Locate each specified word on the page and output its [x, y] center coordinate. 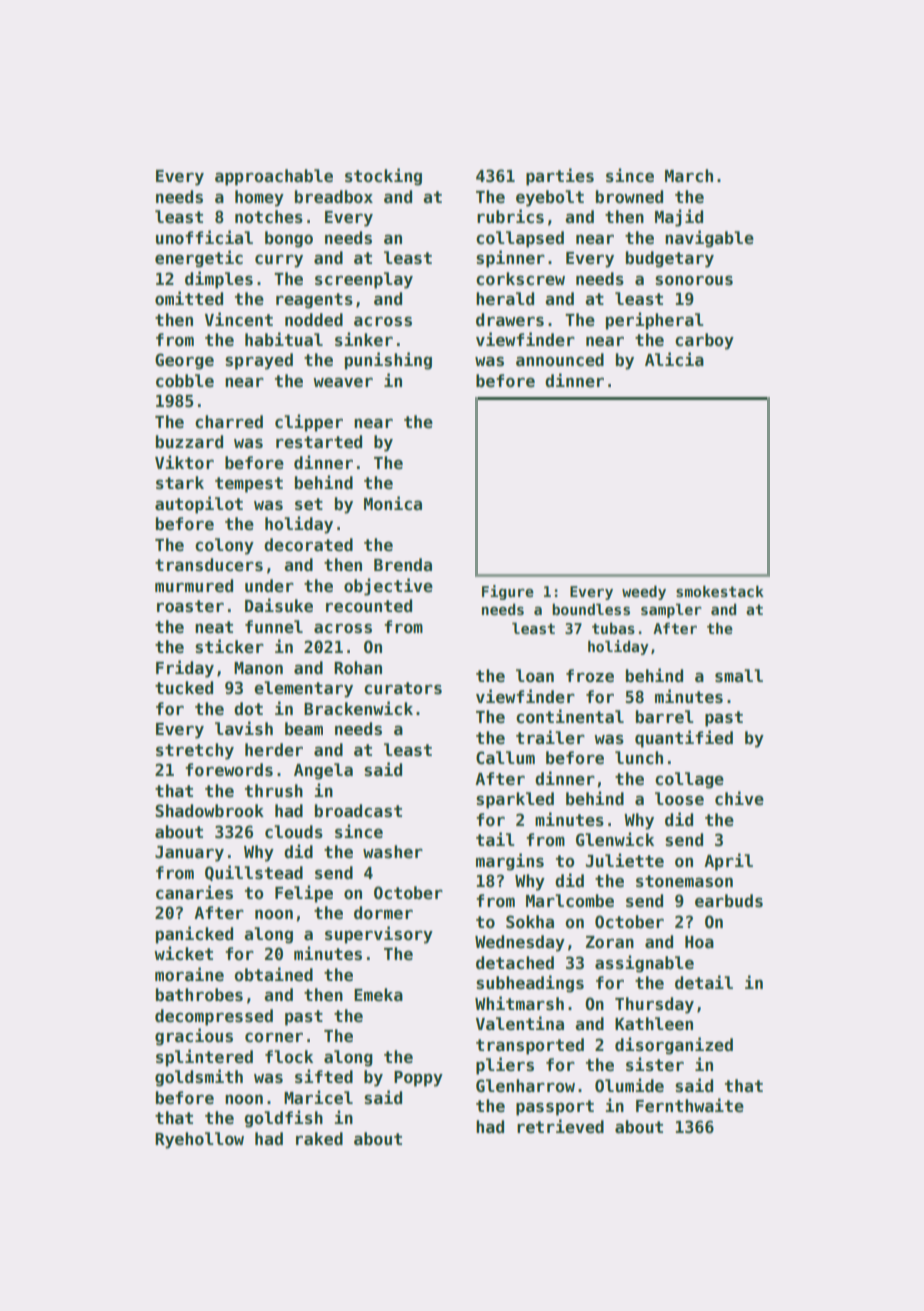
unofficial [204, 237]
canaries [194, 892]
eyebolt [550, 198]
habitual [284, 339]
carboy [704, 341]
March [689, 176]
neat [214, 627]
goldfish [283, 1119]
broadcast [358, 811]
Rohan [358, 668]
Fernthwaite [690, 1105]
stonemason [684, 881]
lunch [639, 758]
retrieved [560, 1126]
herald [505, 299]
